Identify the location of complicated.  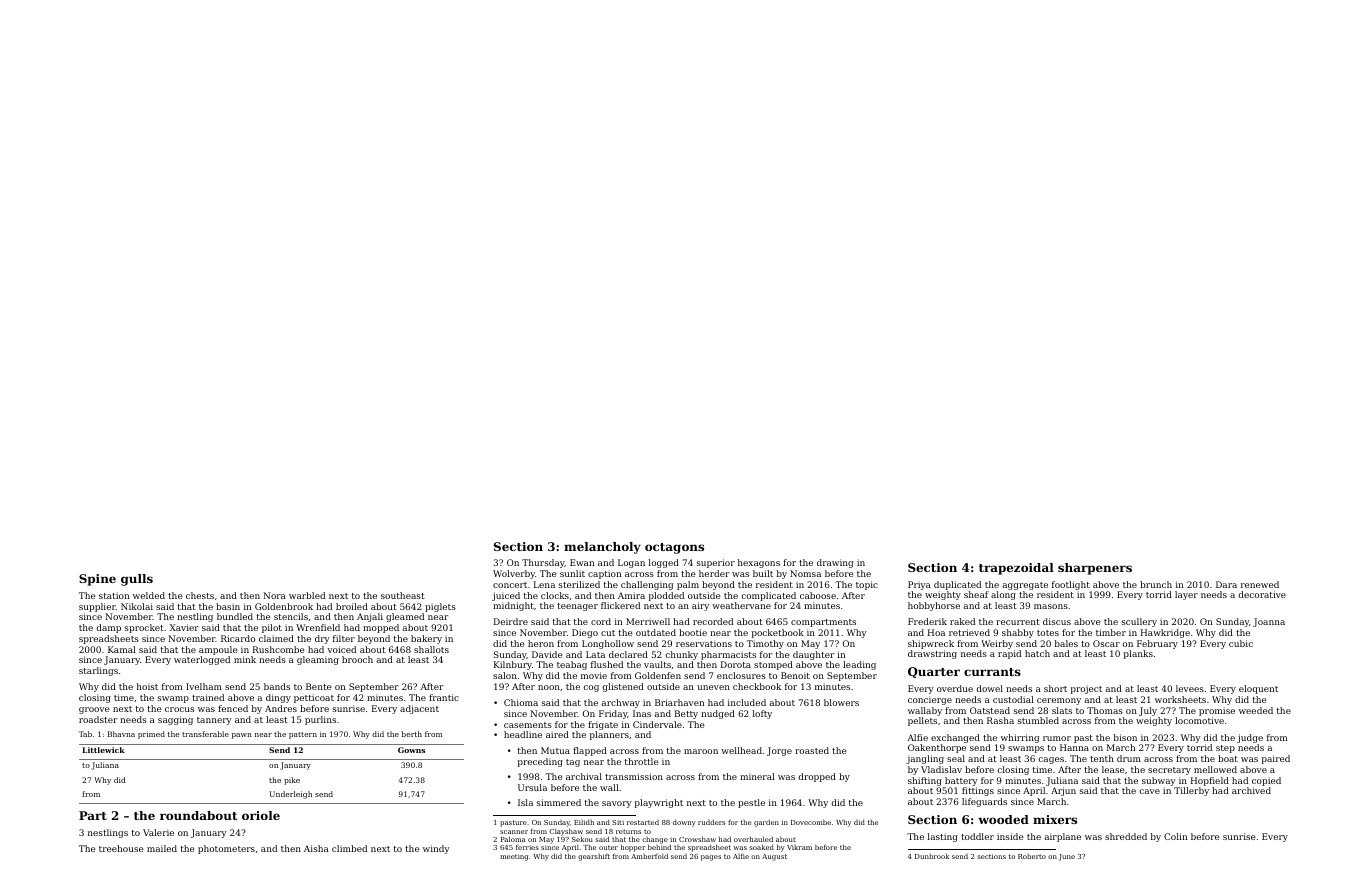
(768, 596).
